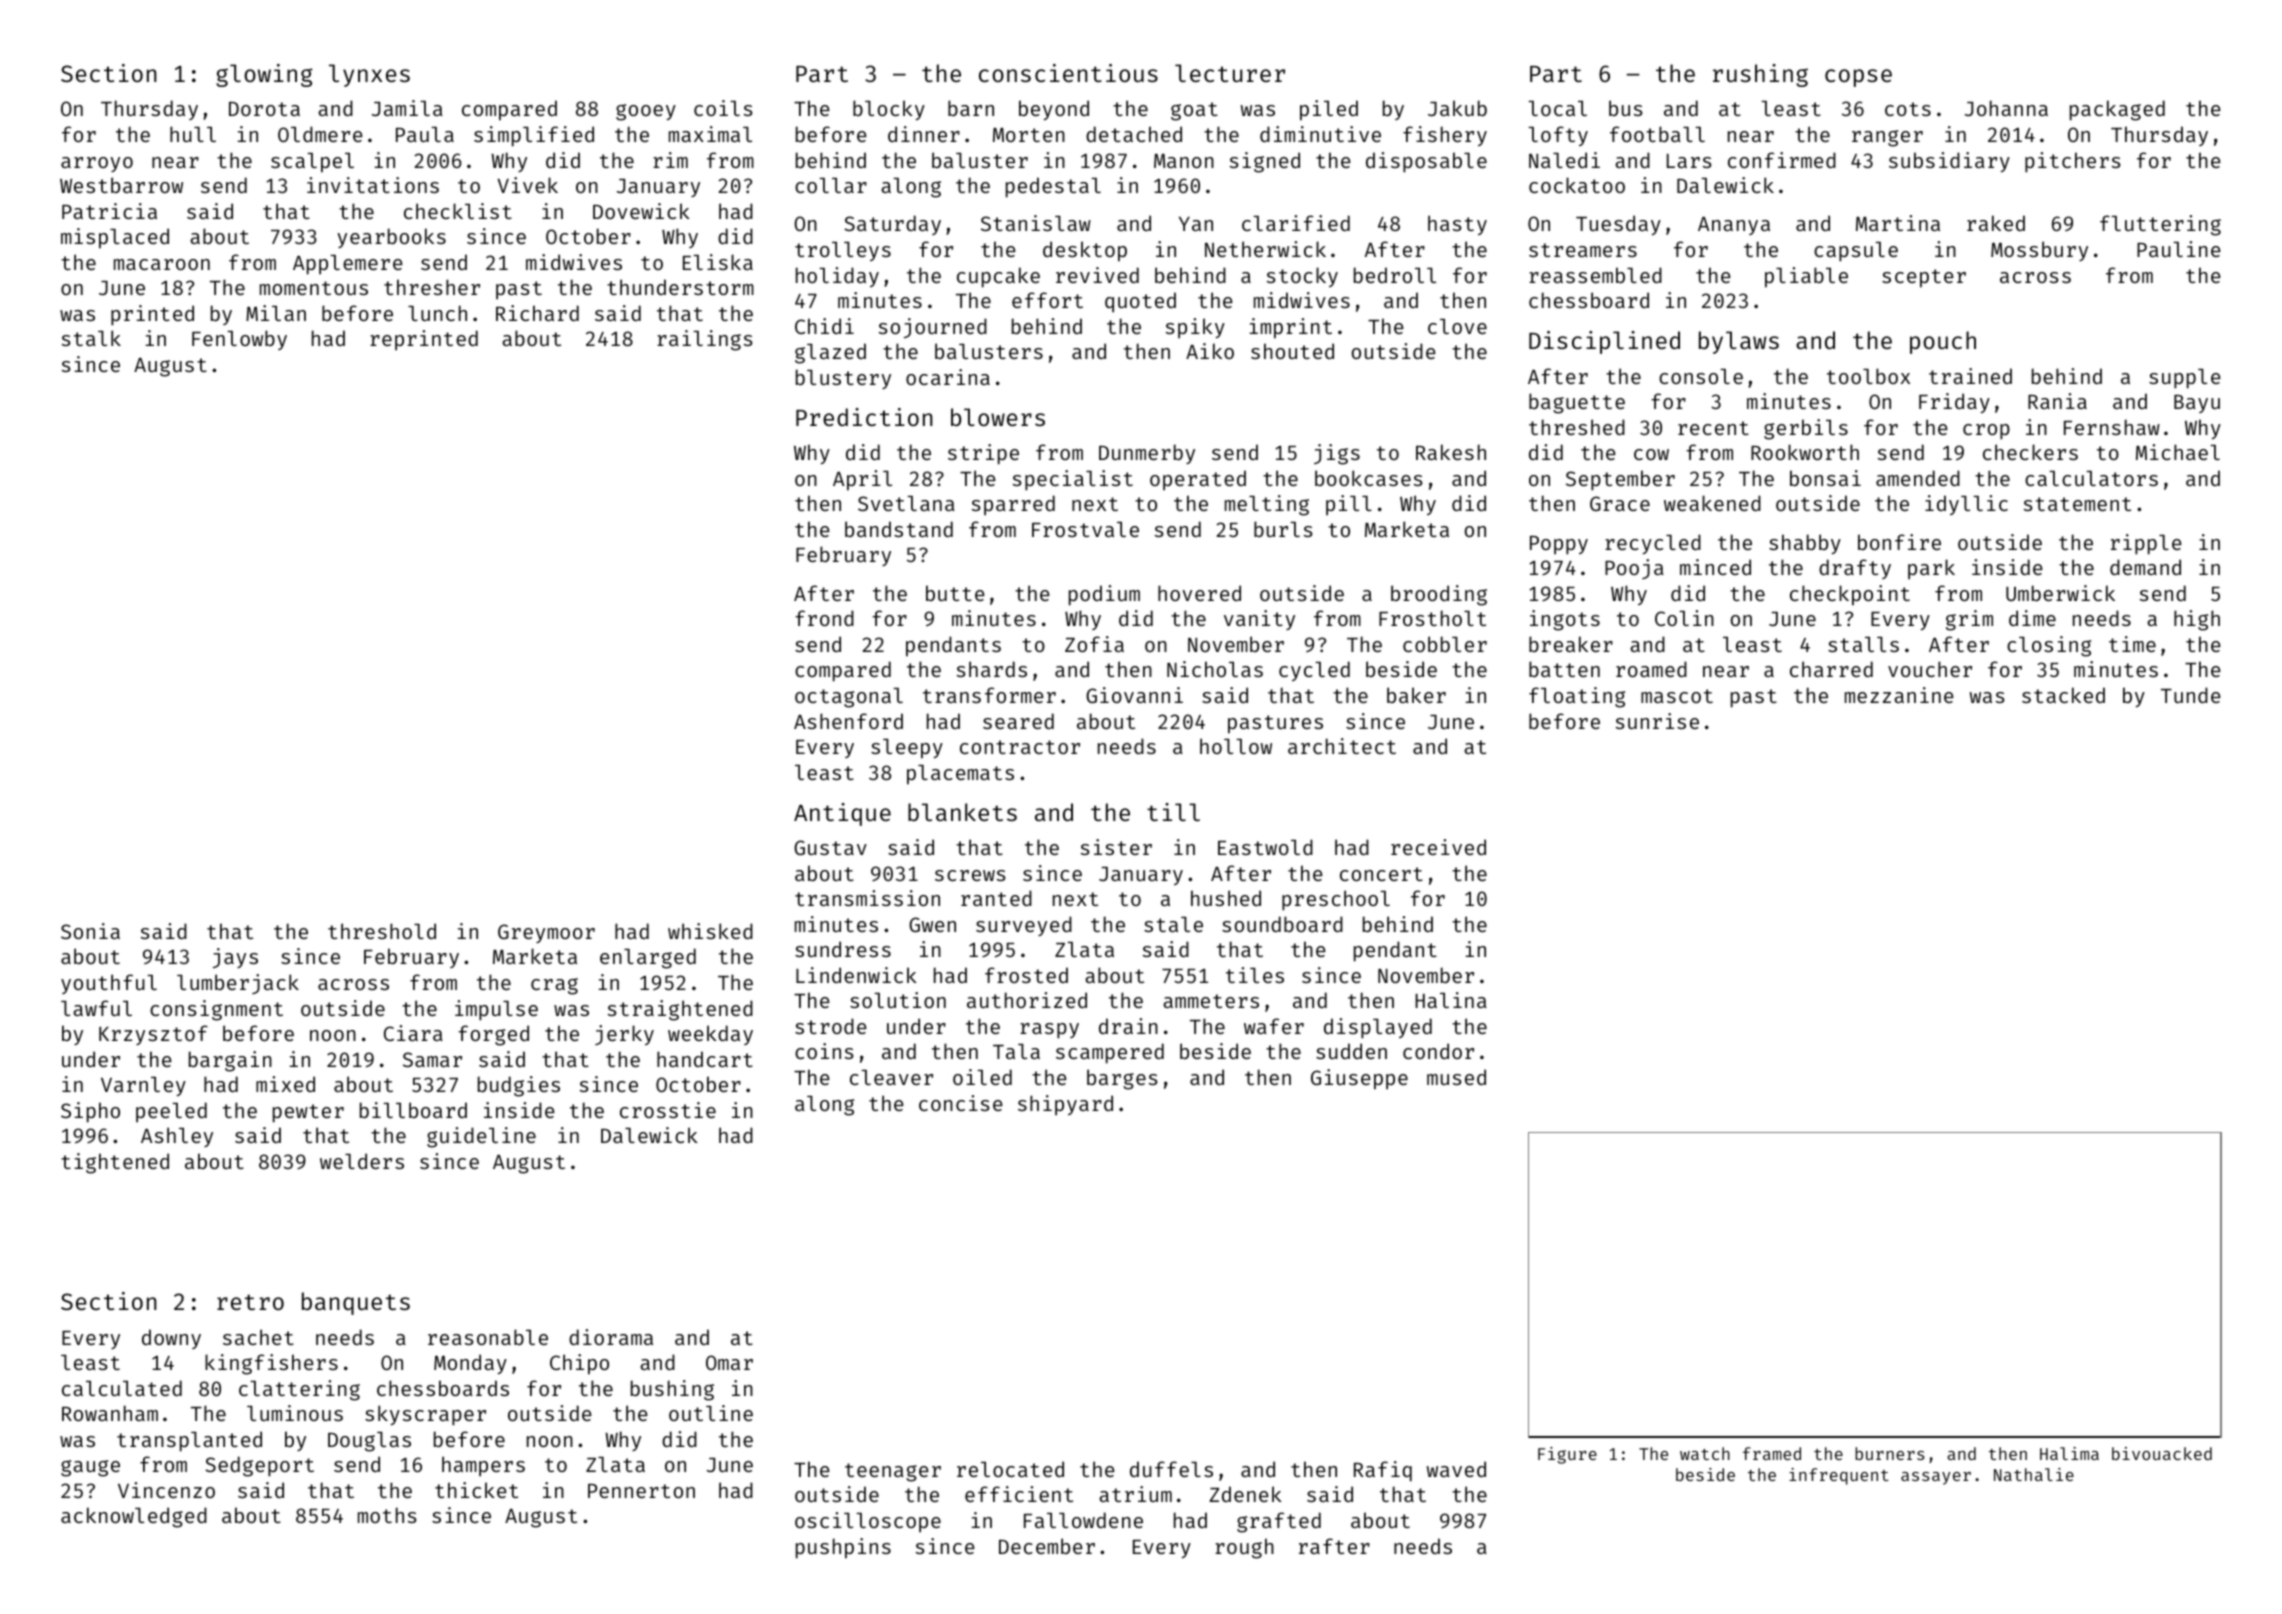 This document has width=2282, height=1614. Describe the element at coordinates (824, 618) in the document. I see `frond` at that location.
